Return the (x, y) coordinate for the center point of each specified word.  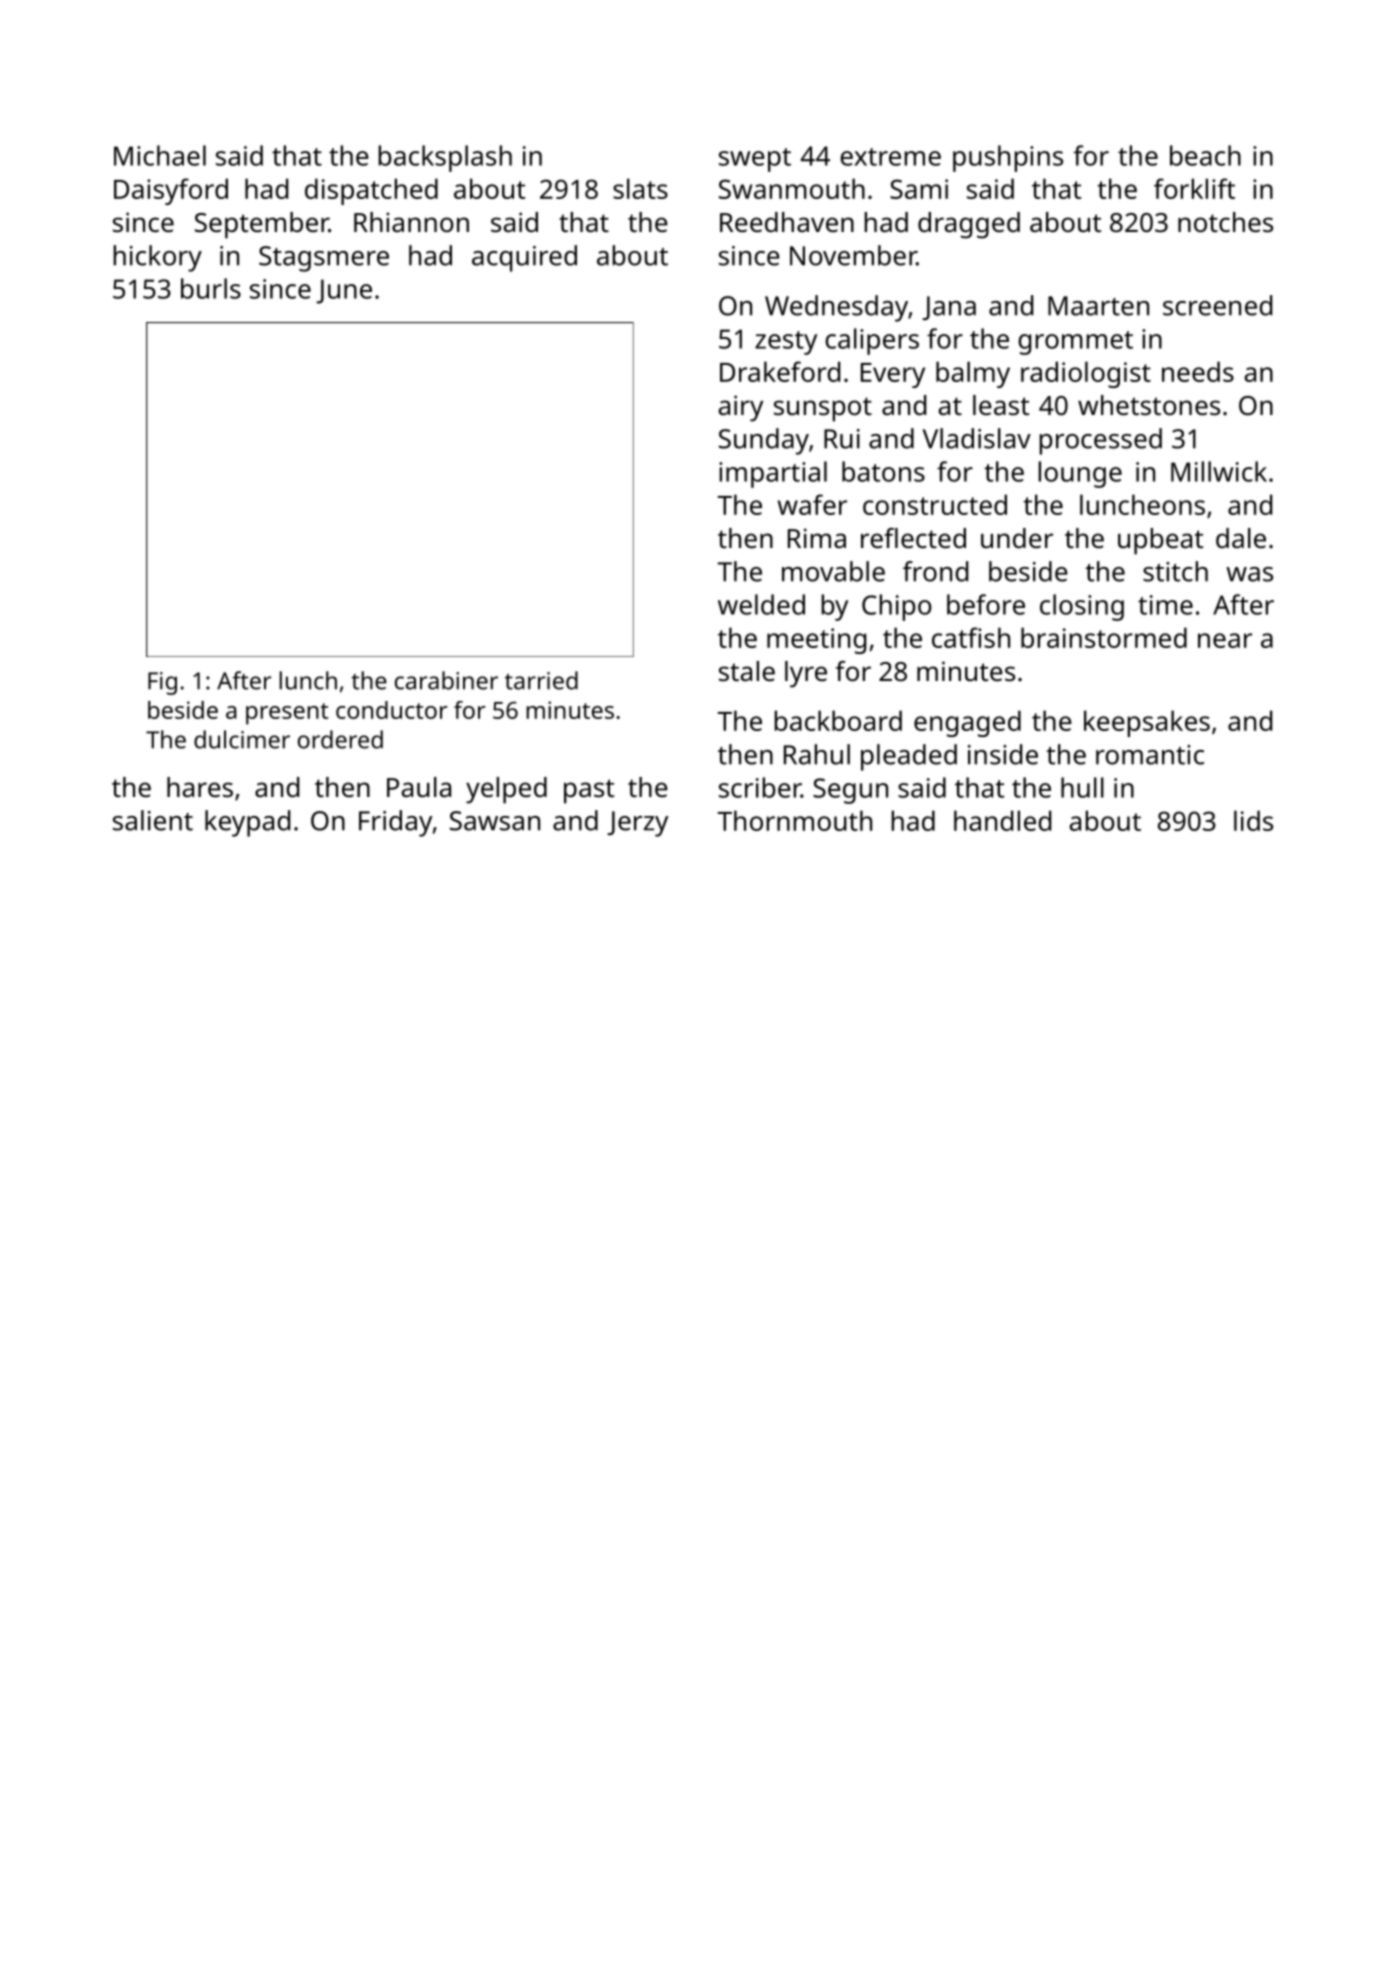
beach (1205, 155)
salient (153, 820)
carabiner (446, 680)
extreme (890, 157)
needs (1198, 371)
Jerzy (638, 824)
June (344, 291)
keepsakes (1147, 723)
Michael (160, 155)
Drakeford (780, 371)
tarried (541, 680)
